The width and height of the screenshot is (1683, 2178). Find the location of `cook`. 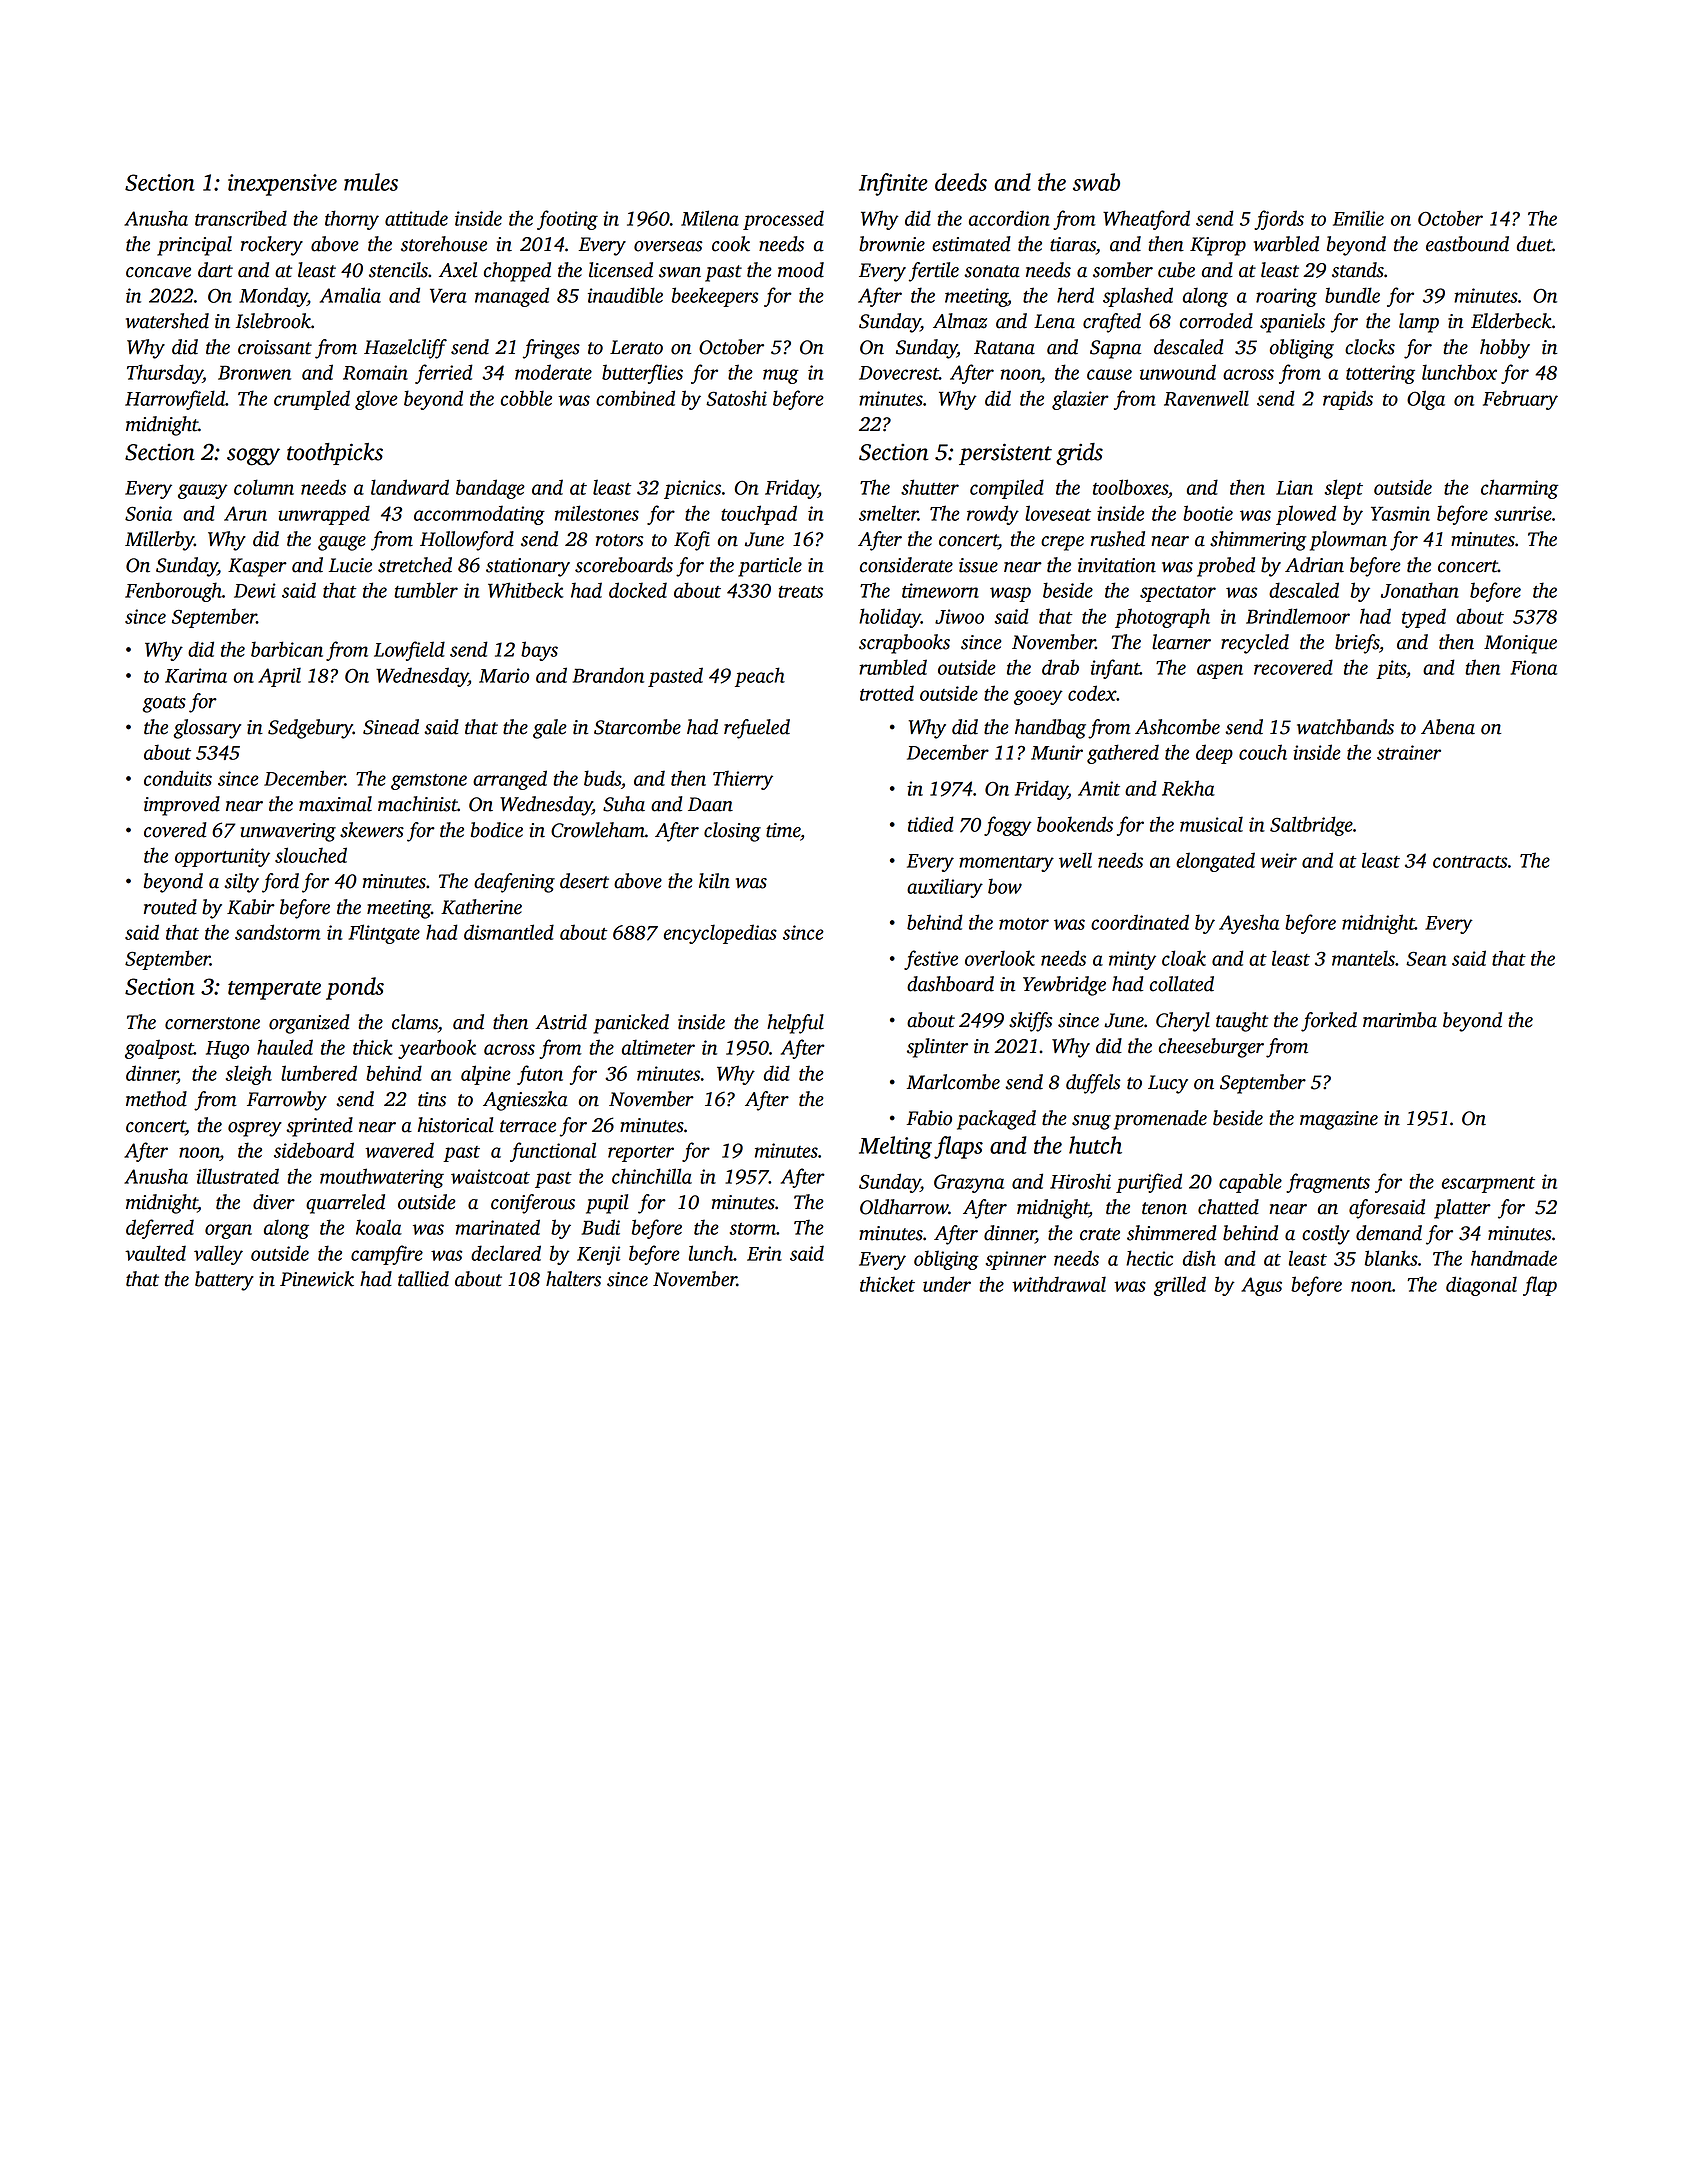

cook is located at coordinates (731, 244).
